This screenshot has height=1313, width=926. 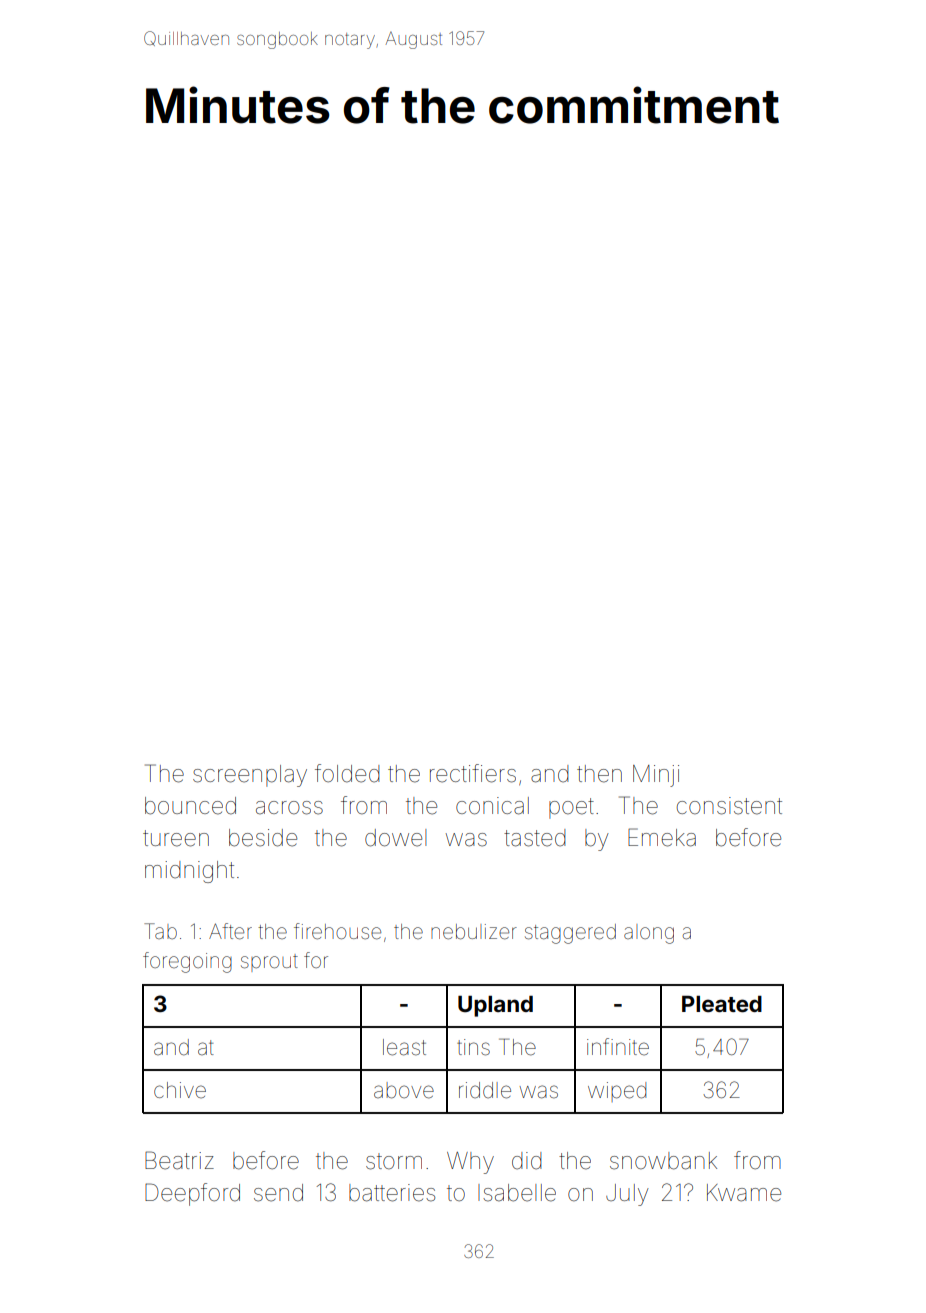 What do you see at coordinates (192, 1194) in the screenshot?
I see `Deepford` at bounding box center [192, 1194].
